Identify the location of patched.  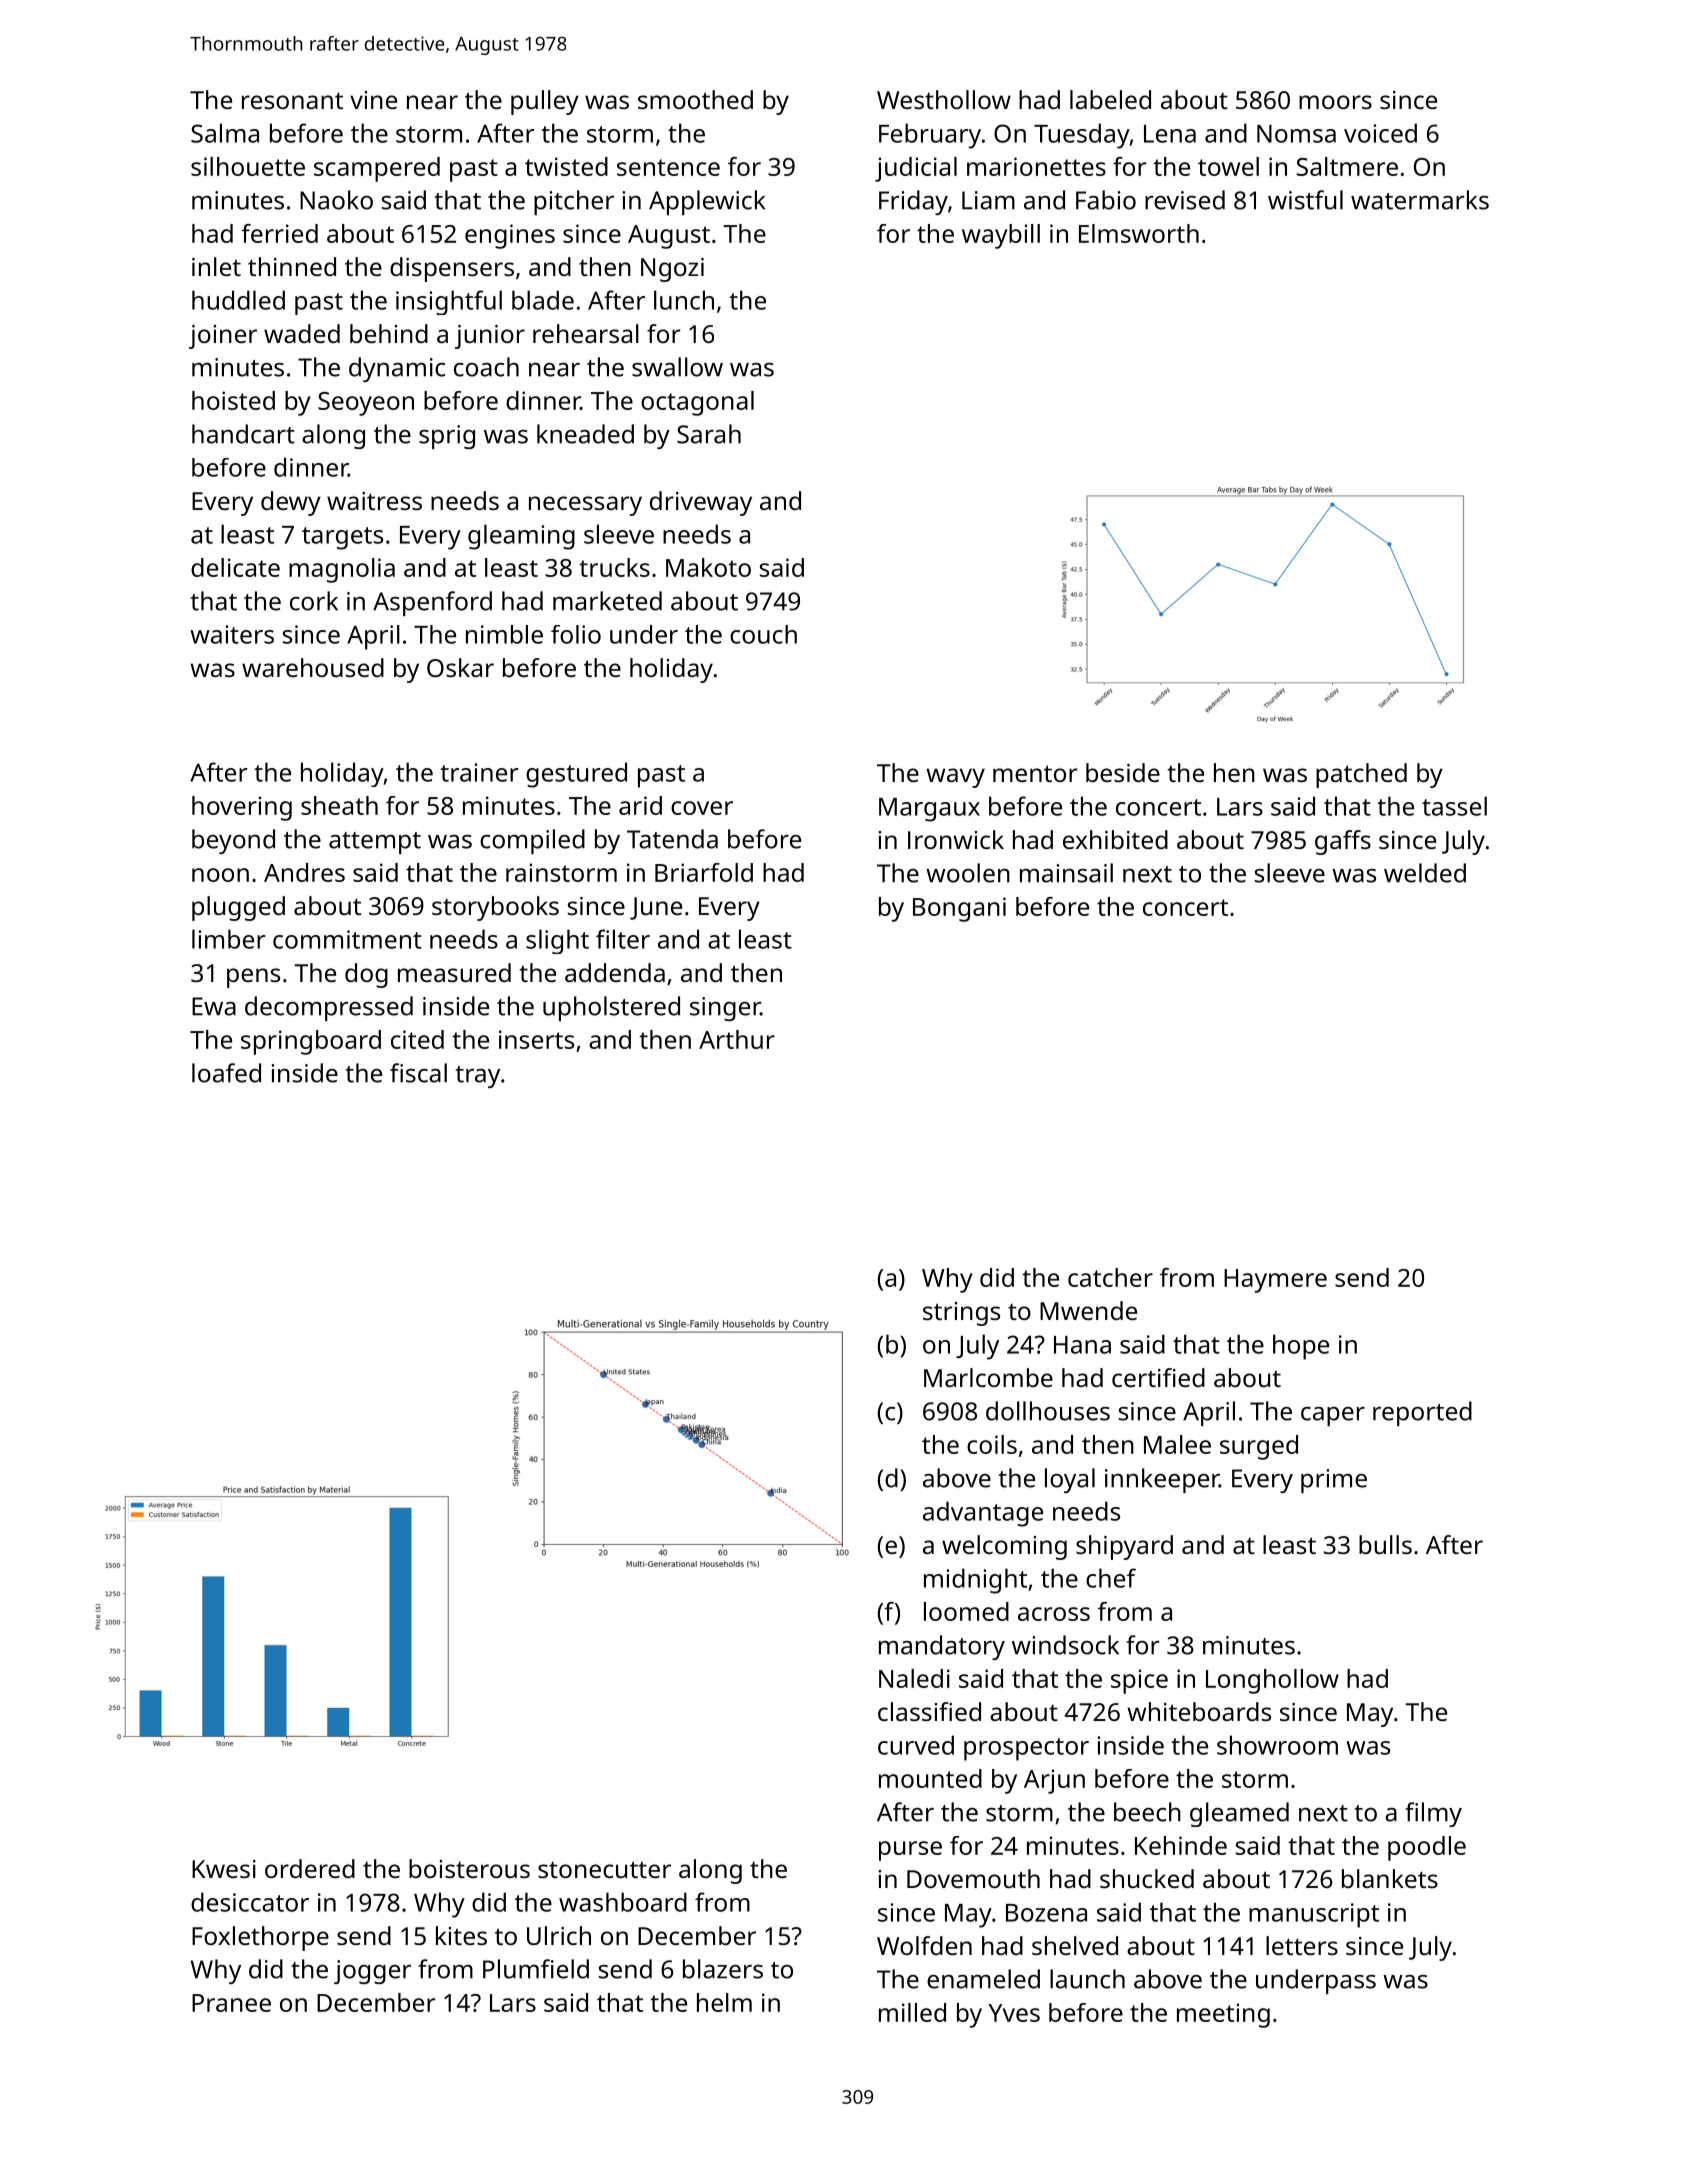
(1361, 775).
